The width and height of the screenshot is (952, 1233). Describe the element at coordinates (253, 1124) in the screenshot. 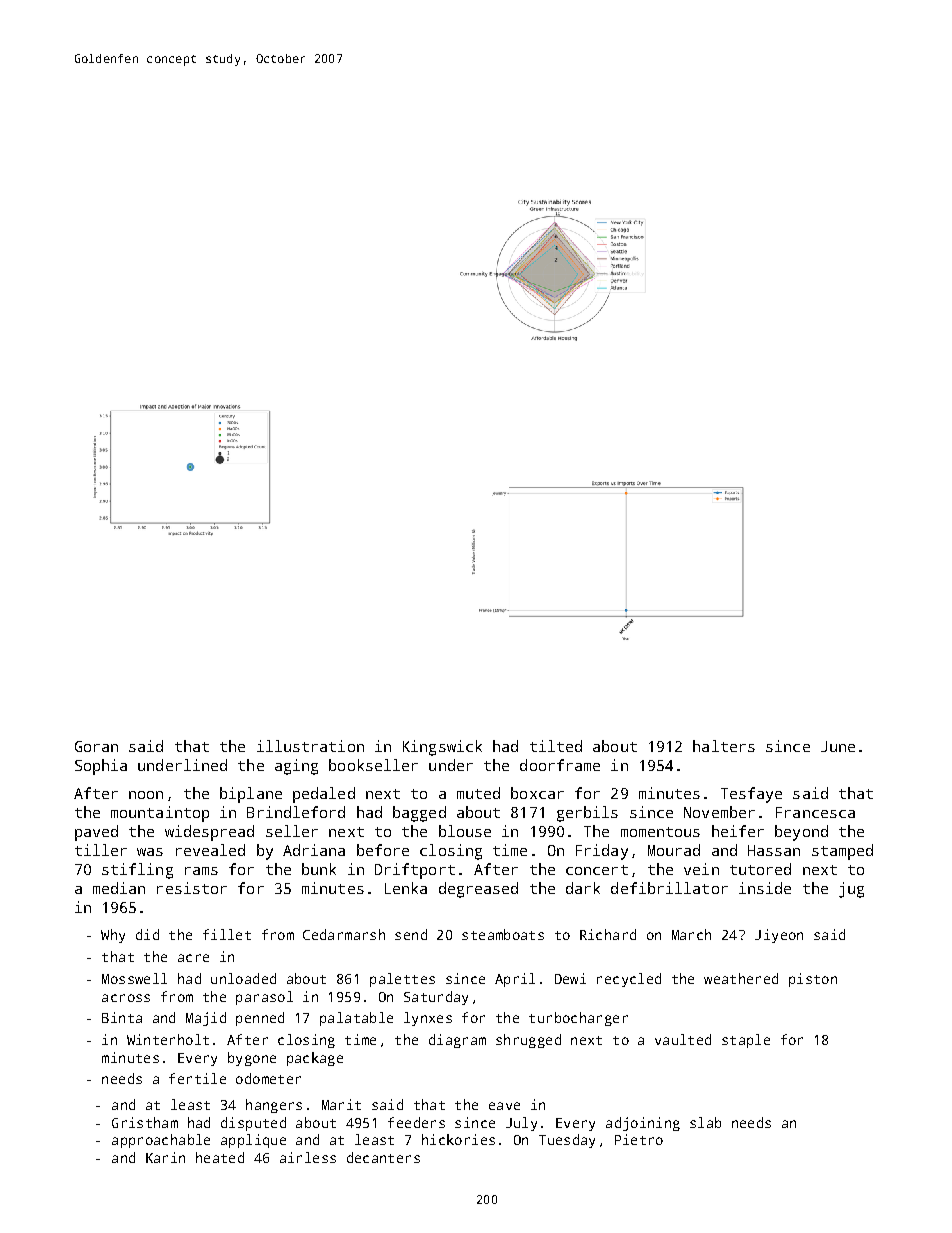

I see `disputed` at that location.
